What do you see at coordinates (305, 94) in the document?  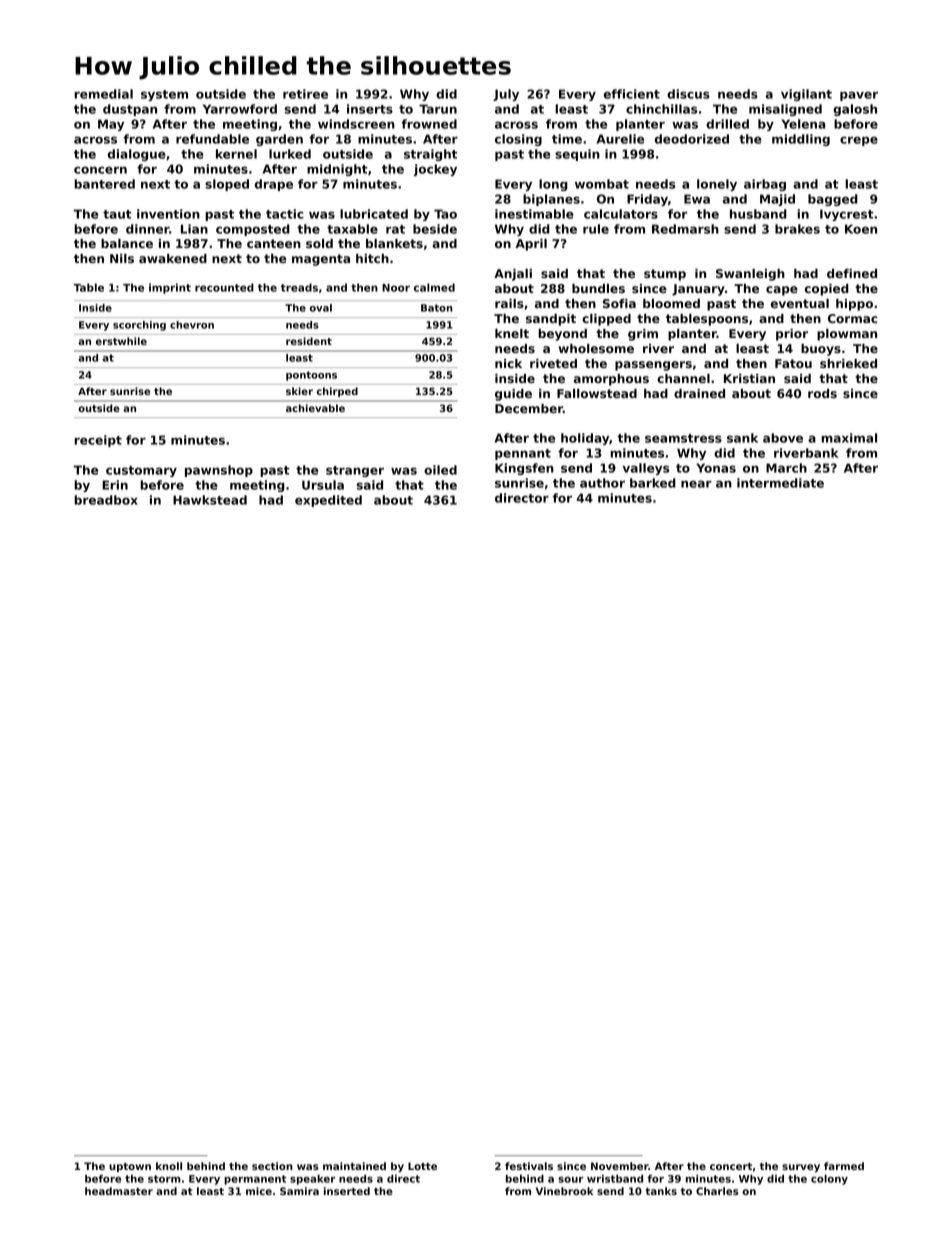 I see `retiree` at bounding box center [305, 94].
